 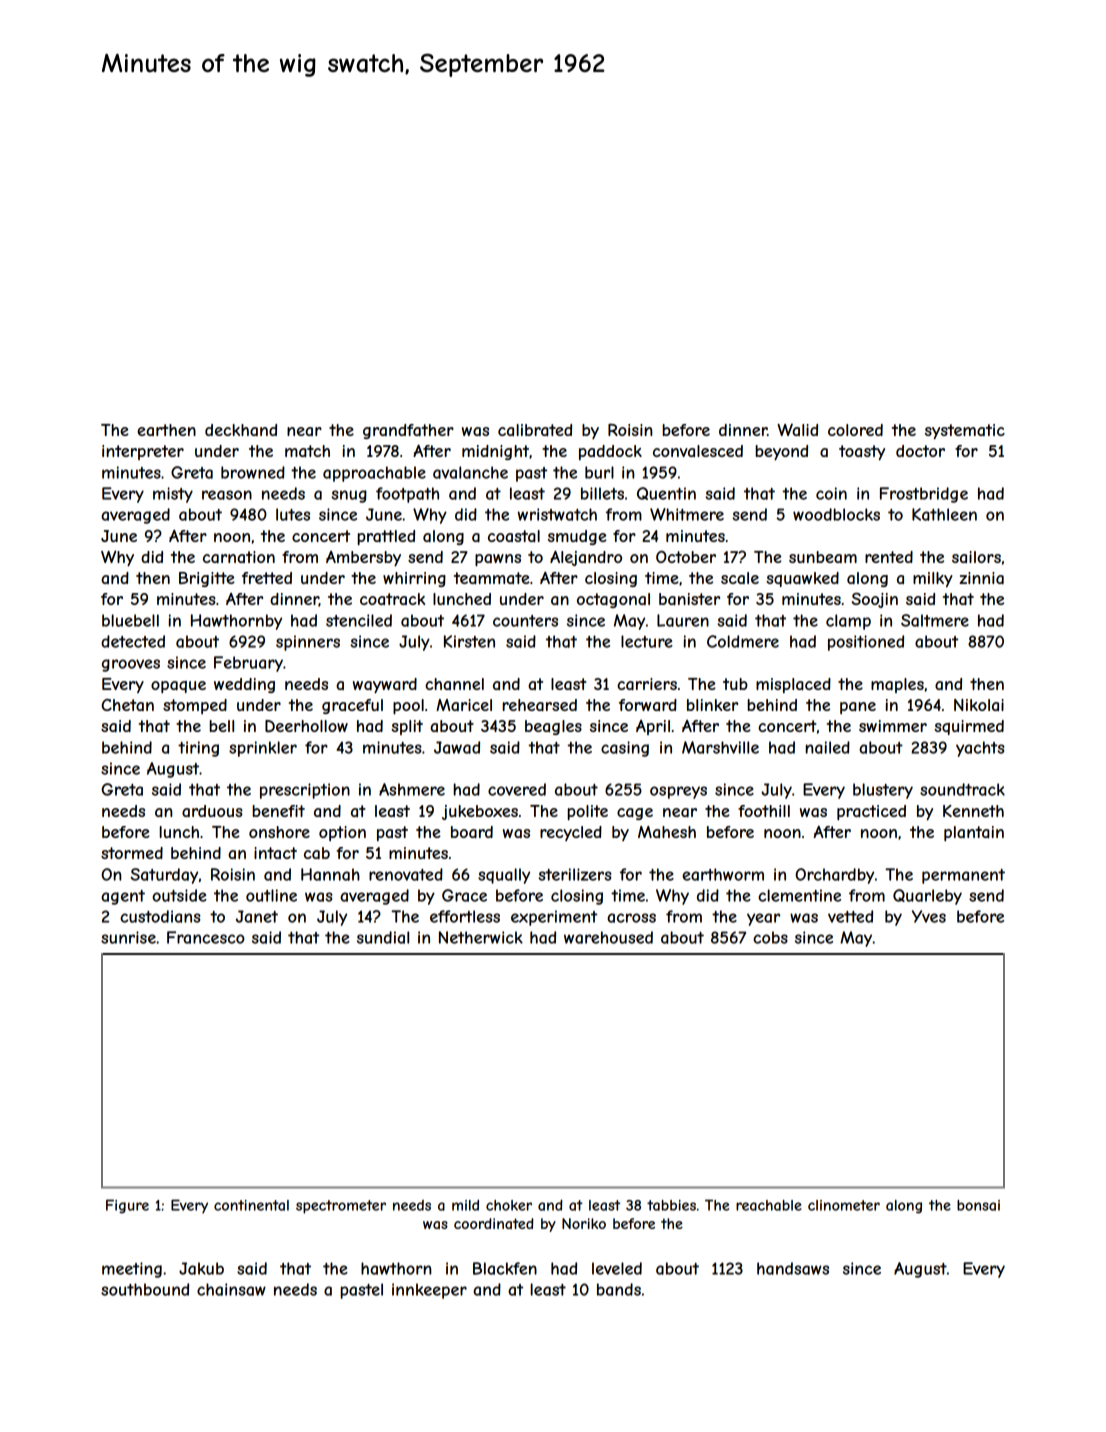 What do you see at coordinates (781, 453) in the document?
I see `beyond` at bounding box center [781, 453].
